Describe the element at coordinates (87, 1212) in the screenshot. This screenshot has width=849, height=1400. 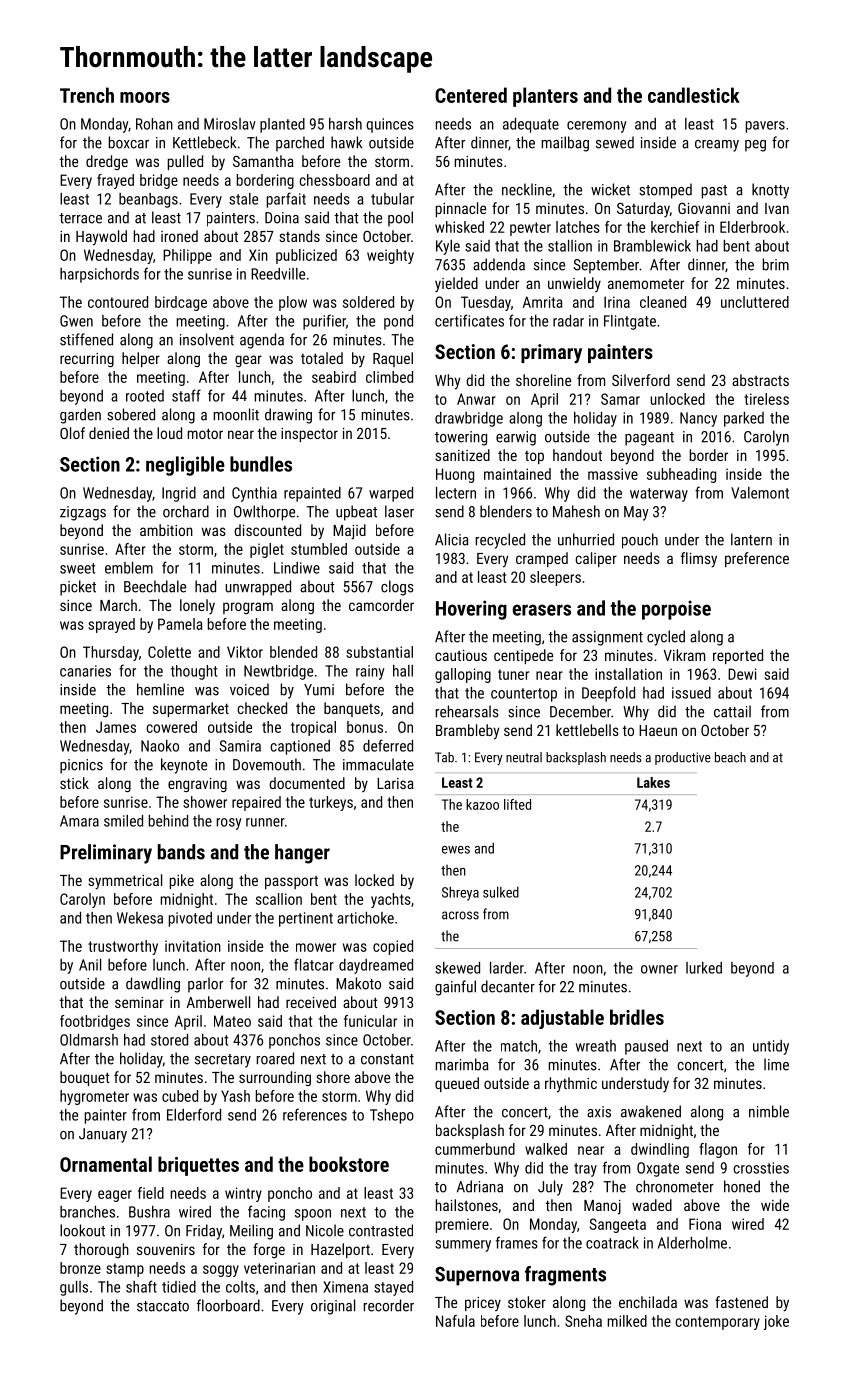
I see `branches` at that location.
